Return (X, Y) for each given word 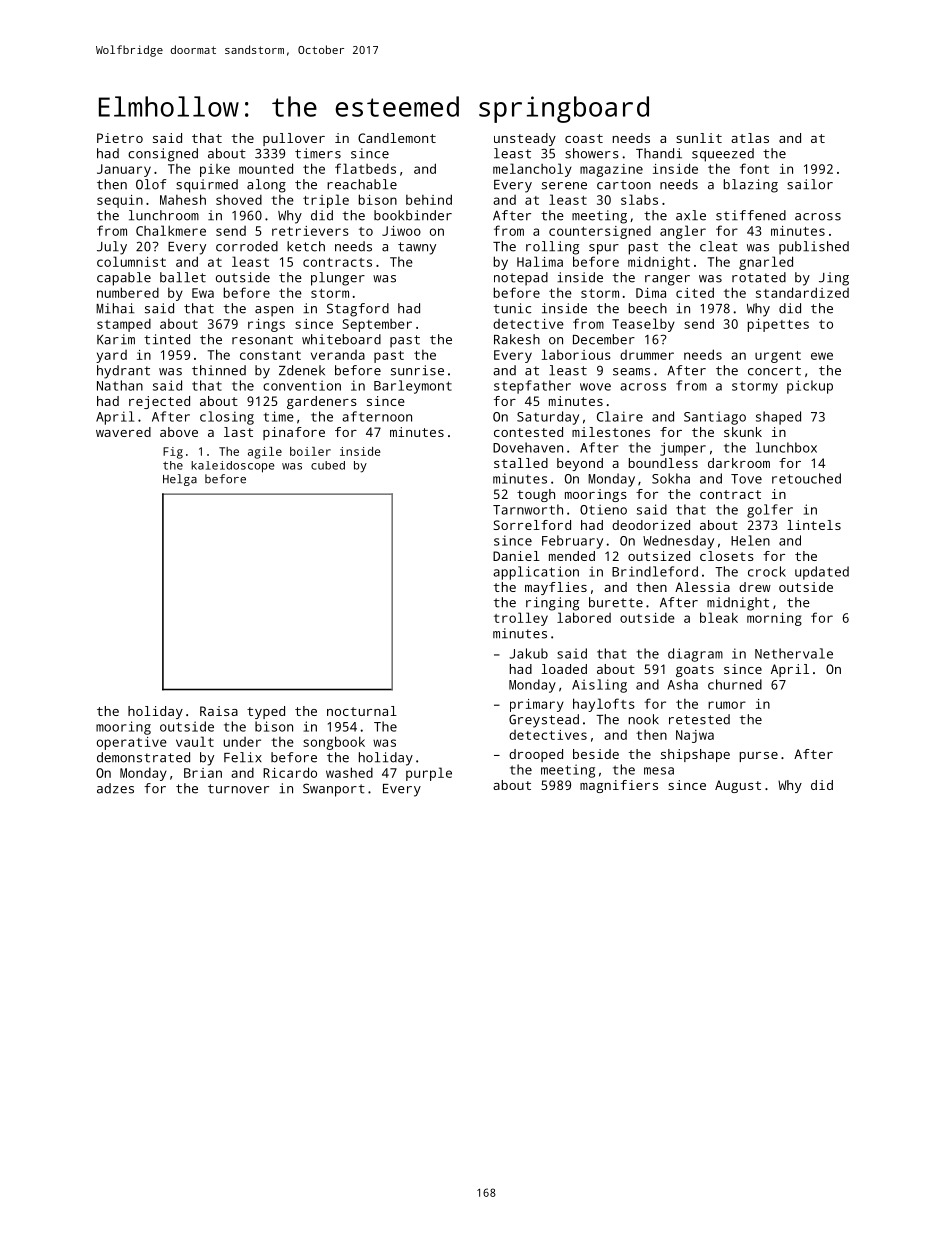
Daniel (516, 556)
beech (648, 308)
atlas (750, 138)
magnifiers (619, 786)
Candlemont (397, 138)
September (377, 325)
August (738, 786)
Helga (180, 480)
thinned (219, 370)
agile (265, 453)
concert (774, 371)
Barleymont (413, 387)
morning (774, 619)
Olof (151, 184)
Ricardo (290, 772)
